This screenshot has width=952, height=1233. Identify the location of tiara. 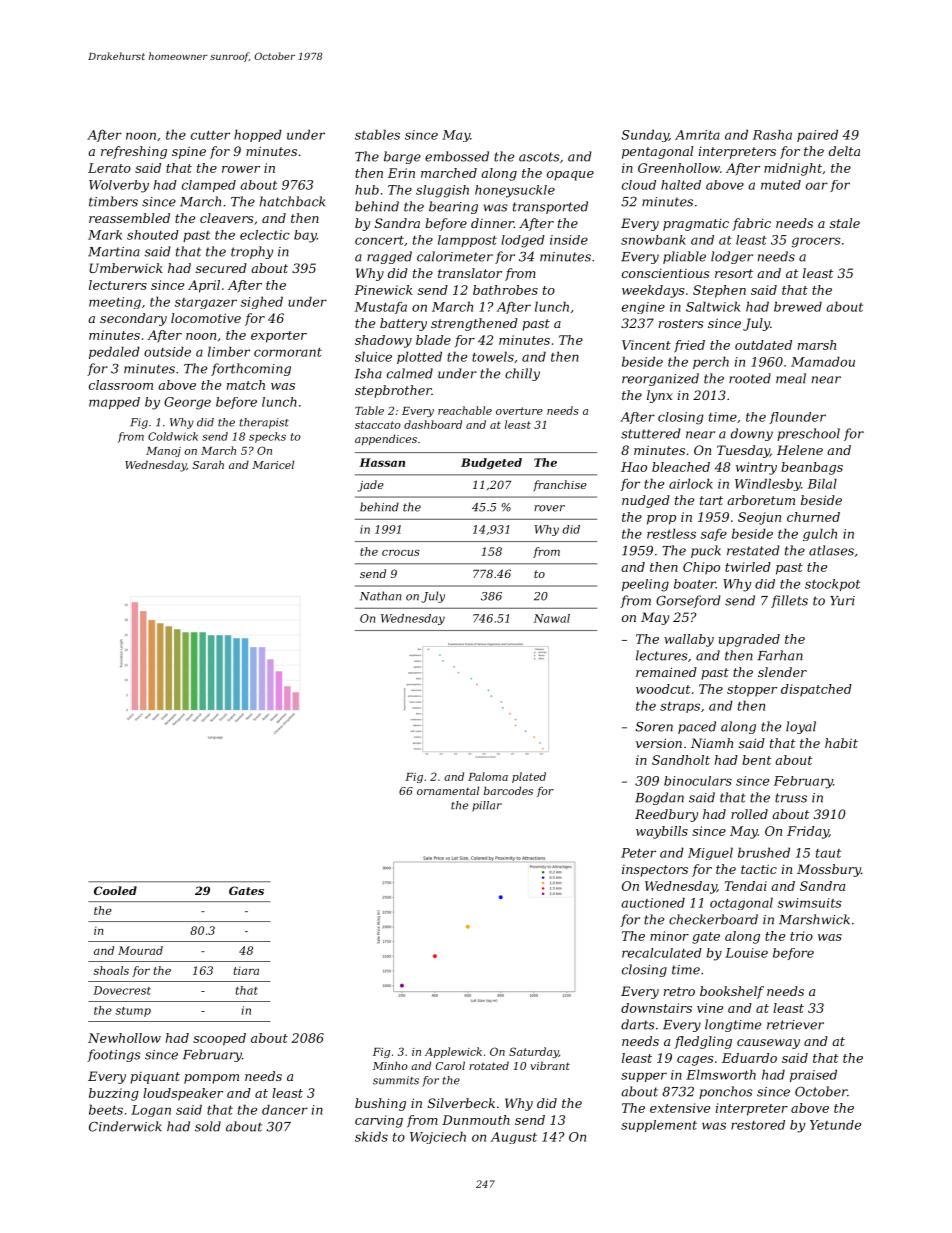
(246, 970).
